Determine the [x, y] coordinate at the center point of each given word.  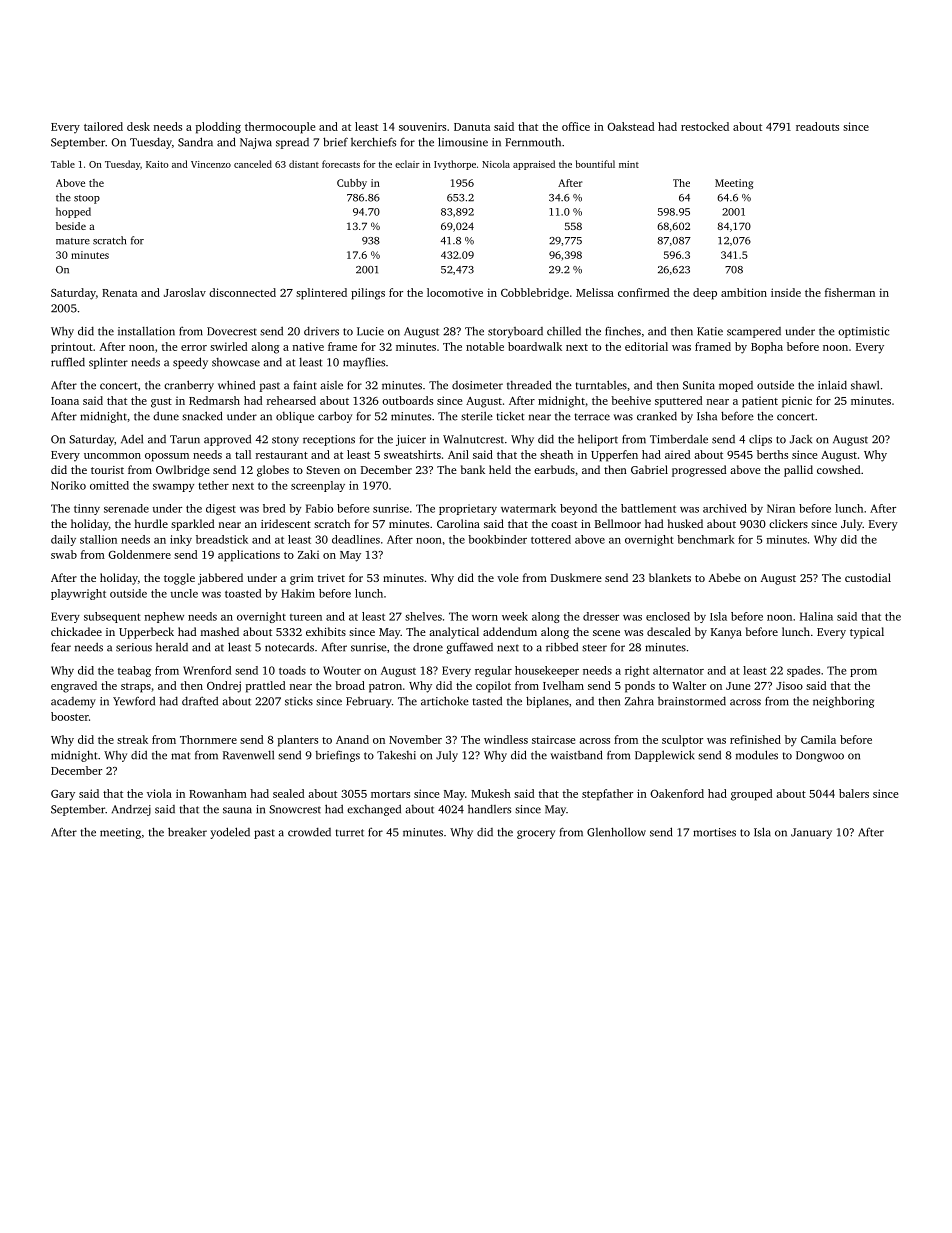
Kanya [726, 633]
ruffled [68, 362]
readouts [817, 126]
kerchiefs [373, 142]
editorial [646, 346]
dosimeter [477, 385]
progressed [699, 471]
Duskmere [576, 577]
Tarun [185, 439]
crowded [309, 832]
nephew [164, 617]
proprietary [468, 509]
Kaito [157, 164]
